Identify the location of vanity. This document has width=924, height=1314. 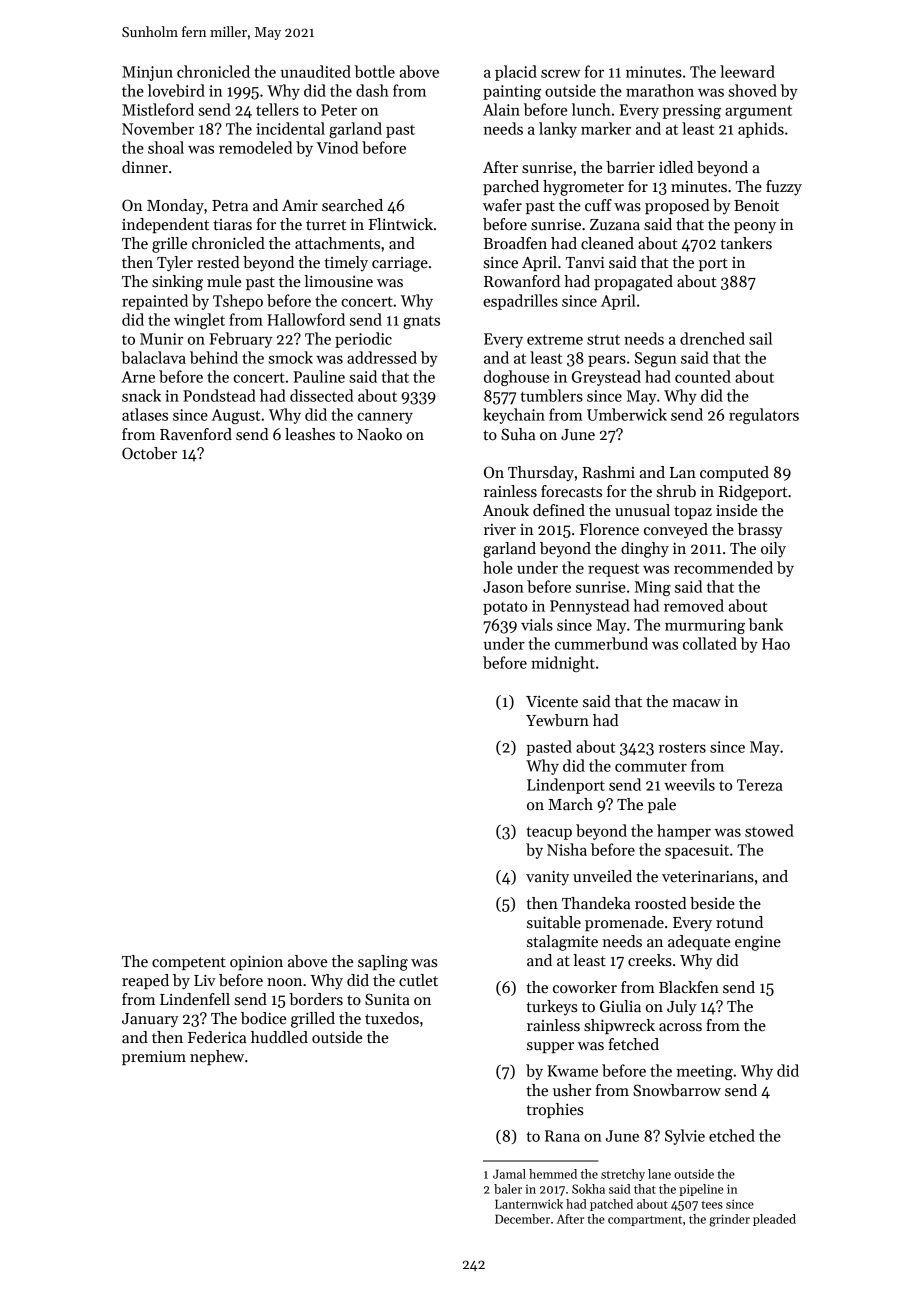
(547, 878).
